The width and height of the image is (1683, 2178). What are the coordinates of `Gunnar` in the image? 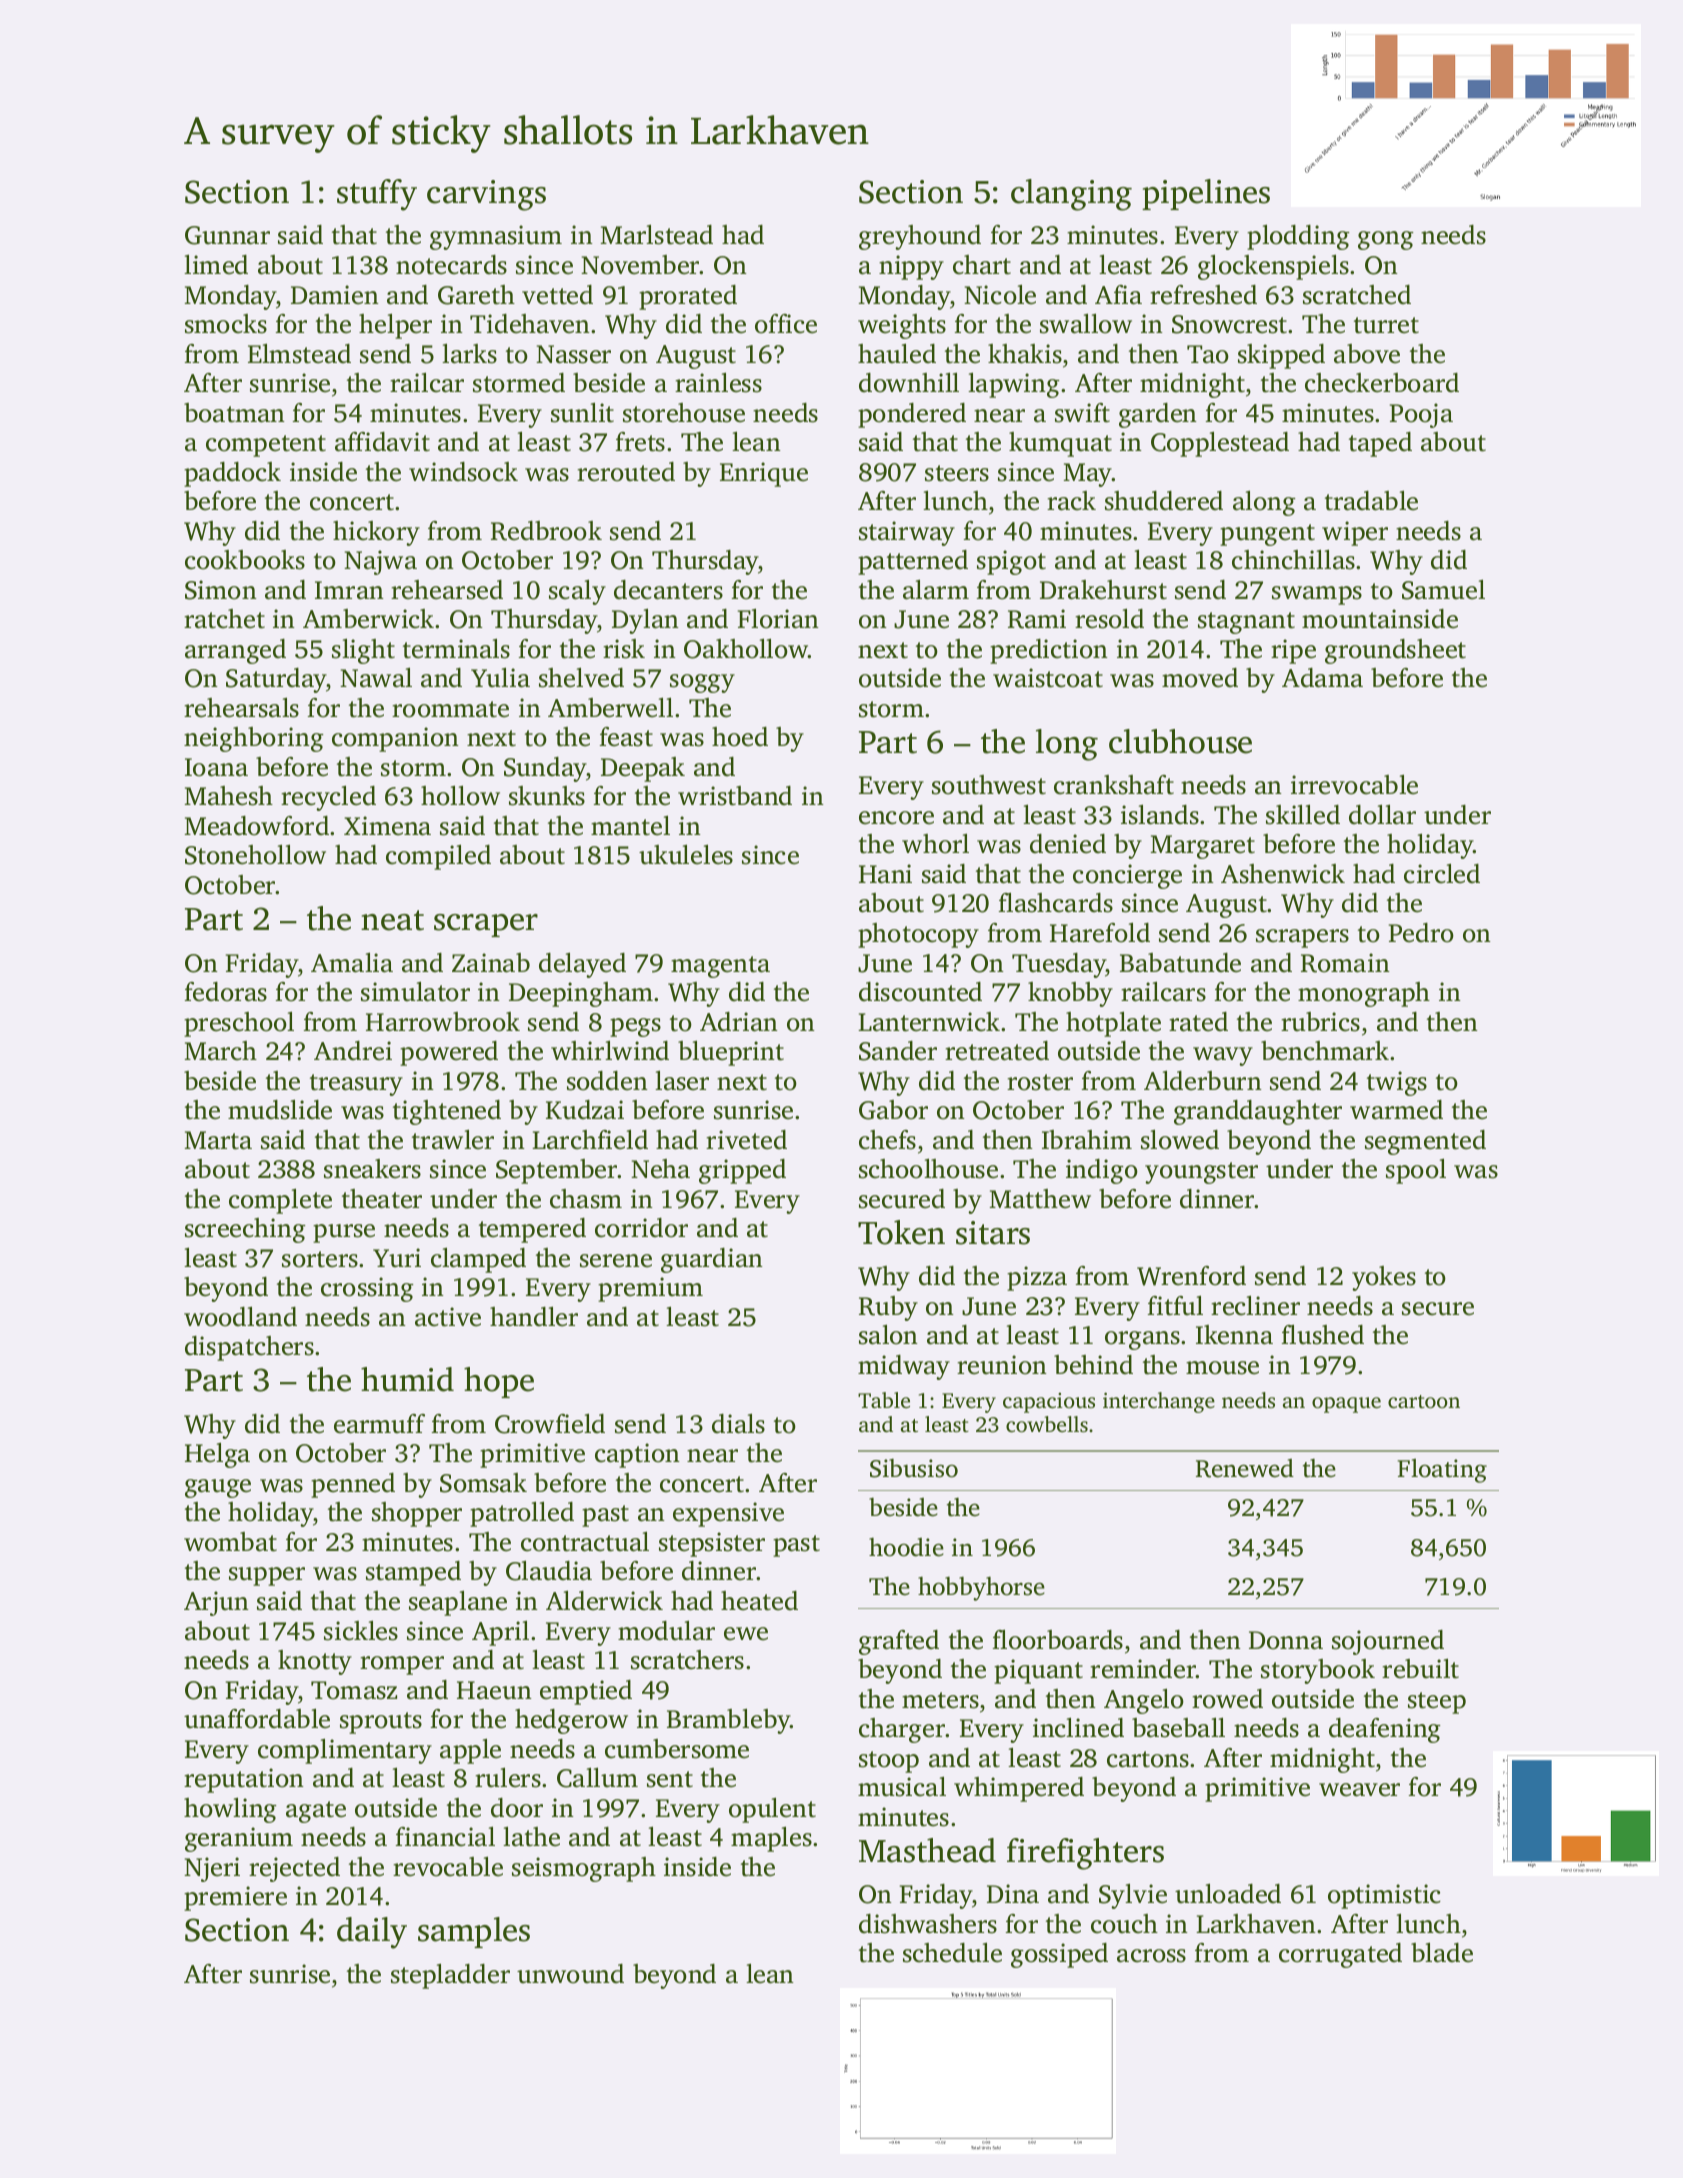 It's located at (227, 235).
